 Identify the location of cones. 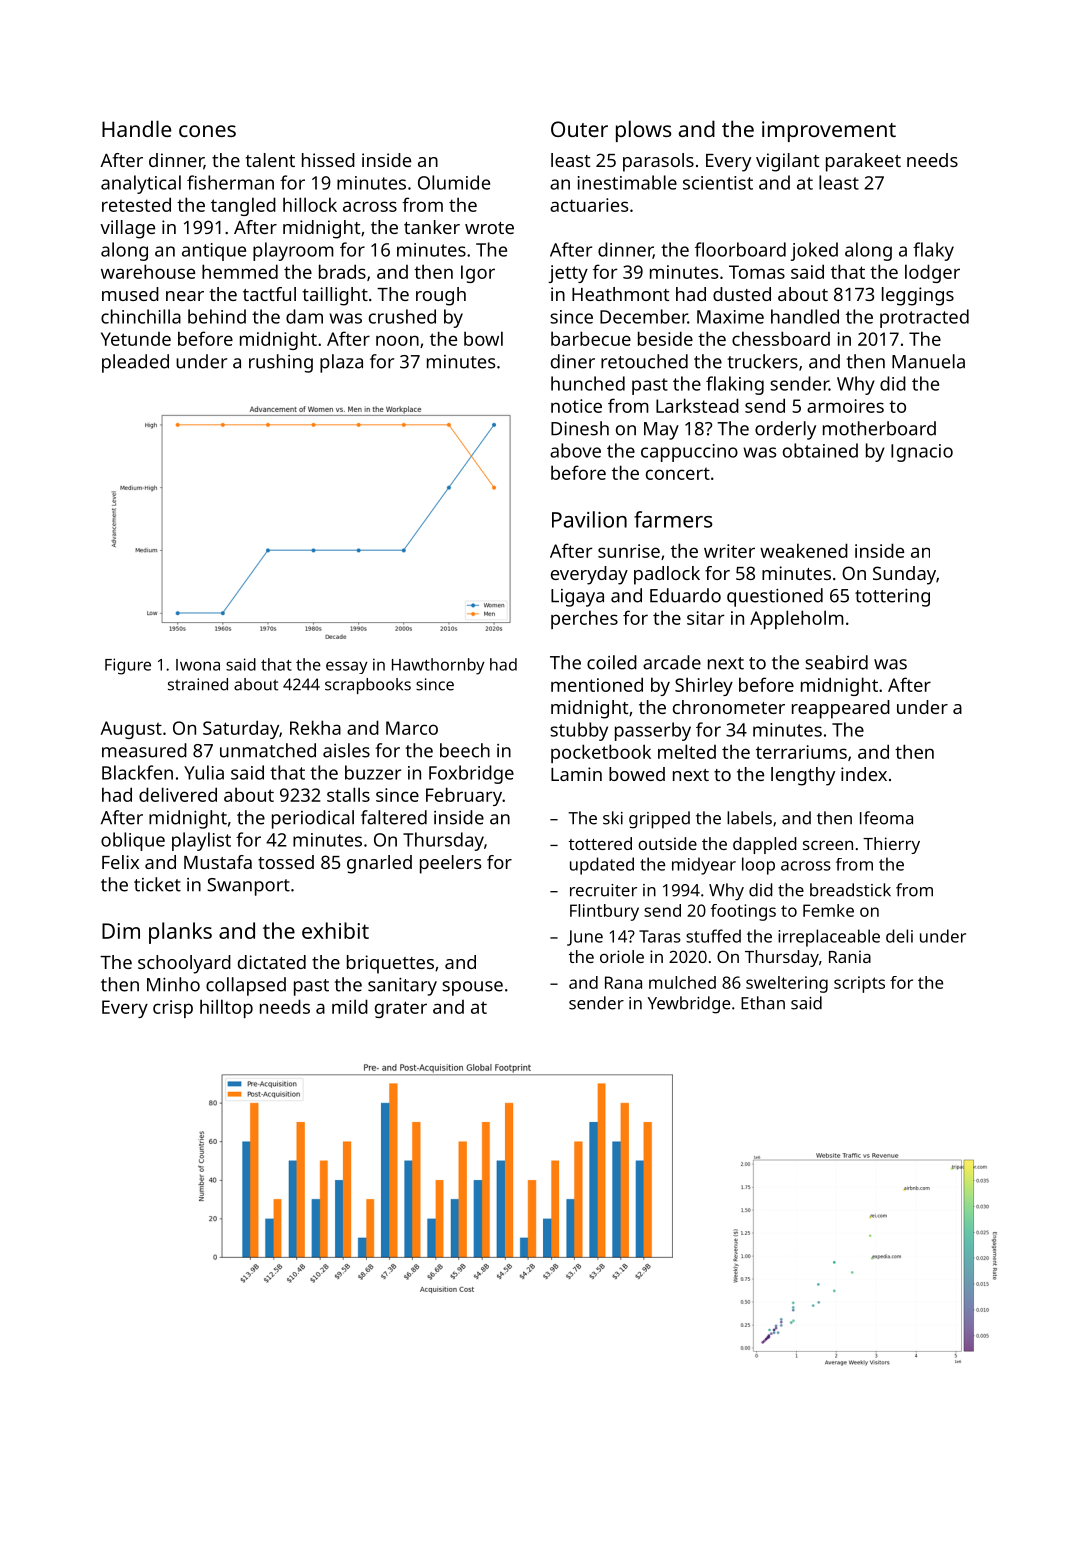
(207, 131).
